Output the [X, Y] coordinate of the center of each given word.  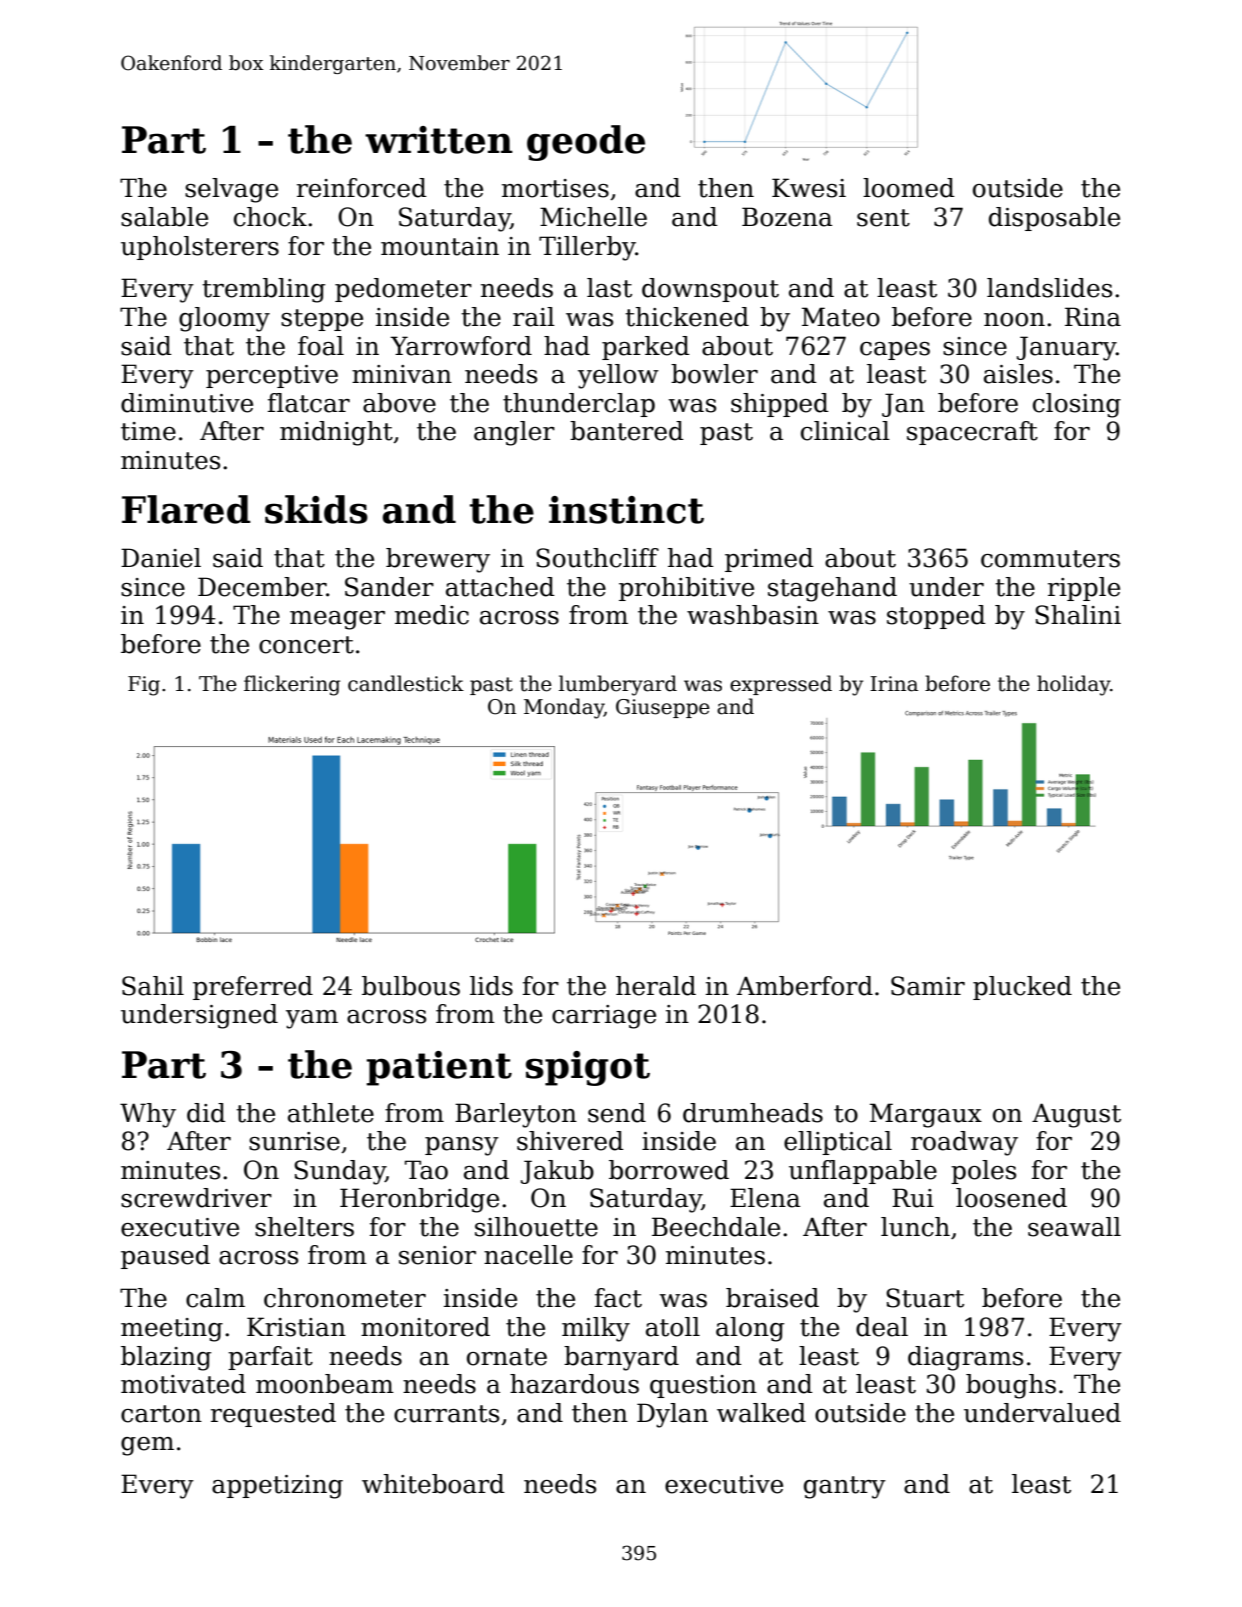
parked [646, 348]
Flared [186, 509]
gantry [845, 1487]
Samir [928, 986]
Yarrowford [461, 346]
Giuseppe [663, 708]
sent [883, 218]
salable [164, 217]
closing [1077, 405]
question [703, 1386]
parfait [270, 1358]
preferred [253, 988]
